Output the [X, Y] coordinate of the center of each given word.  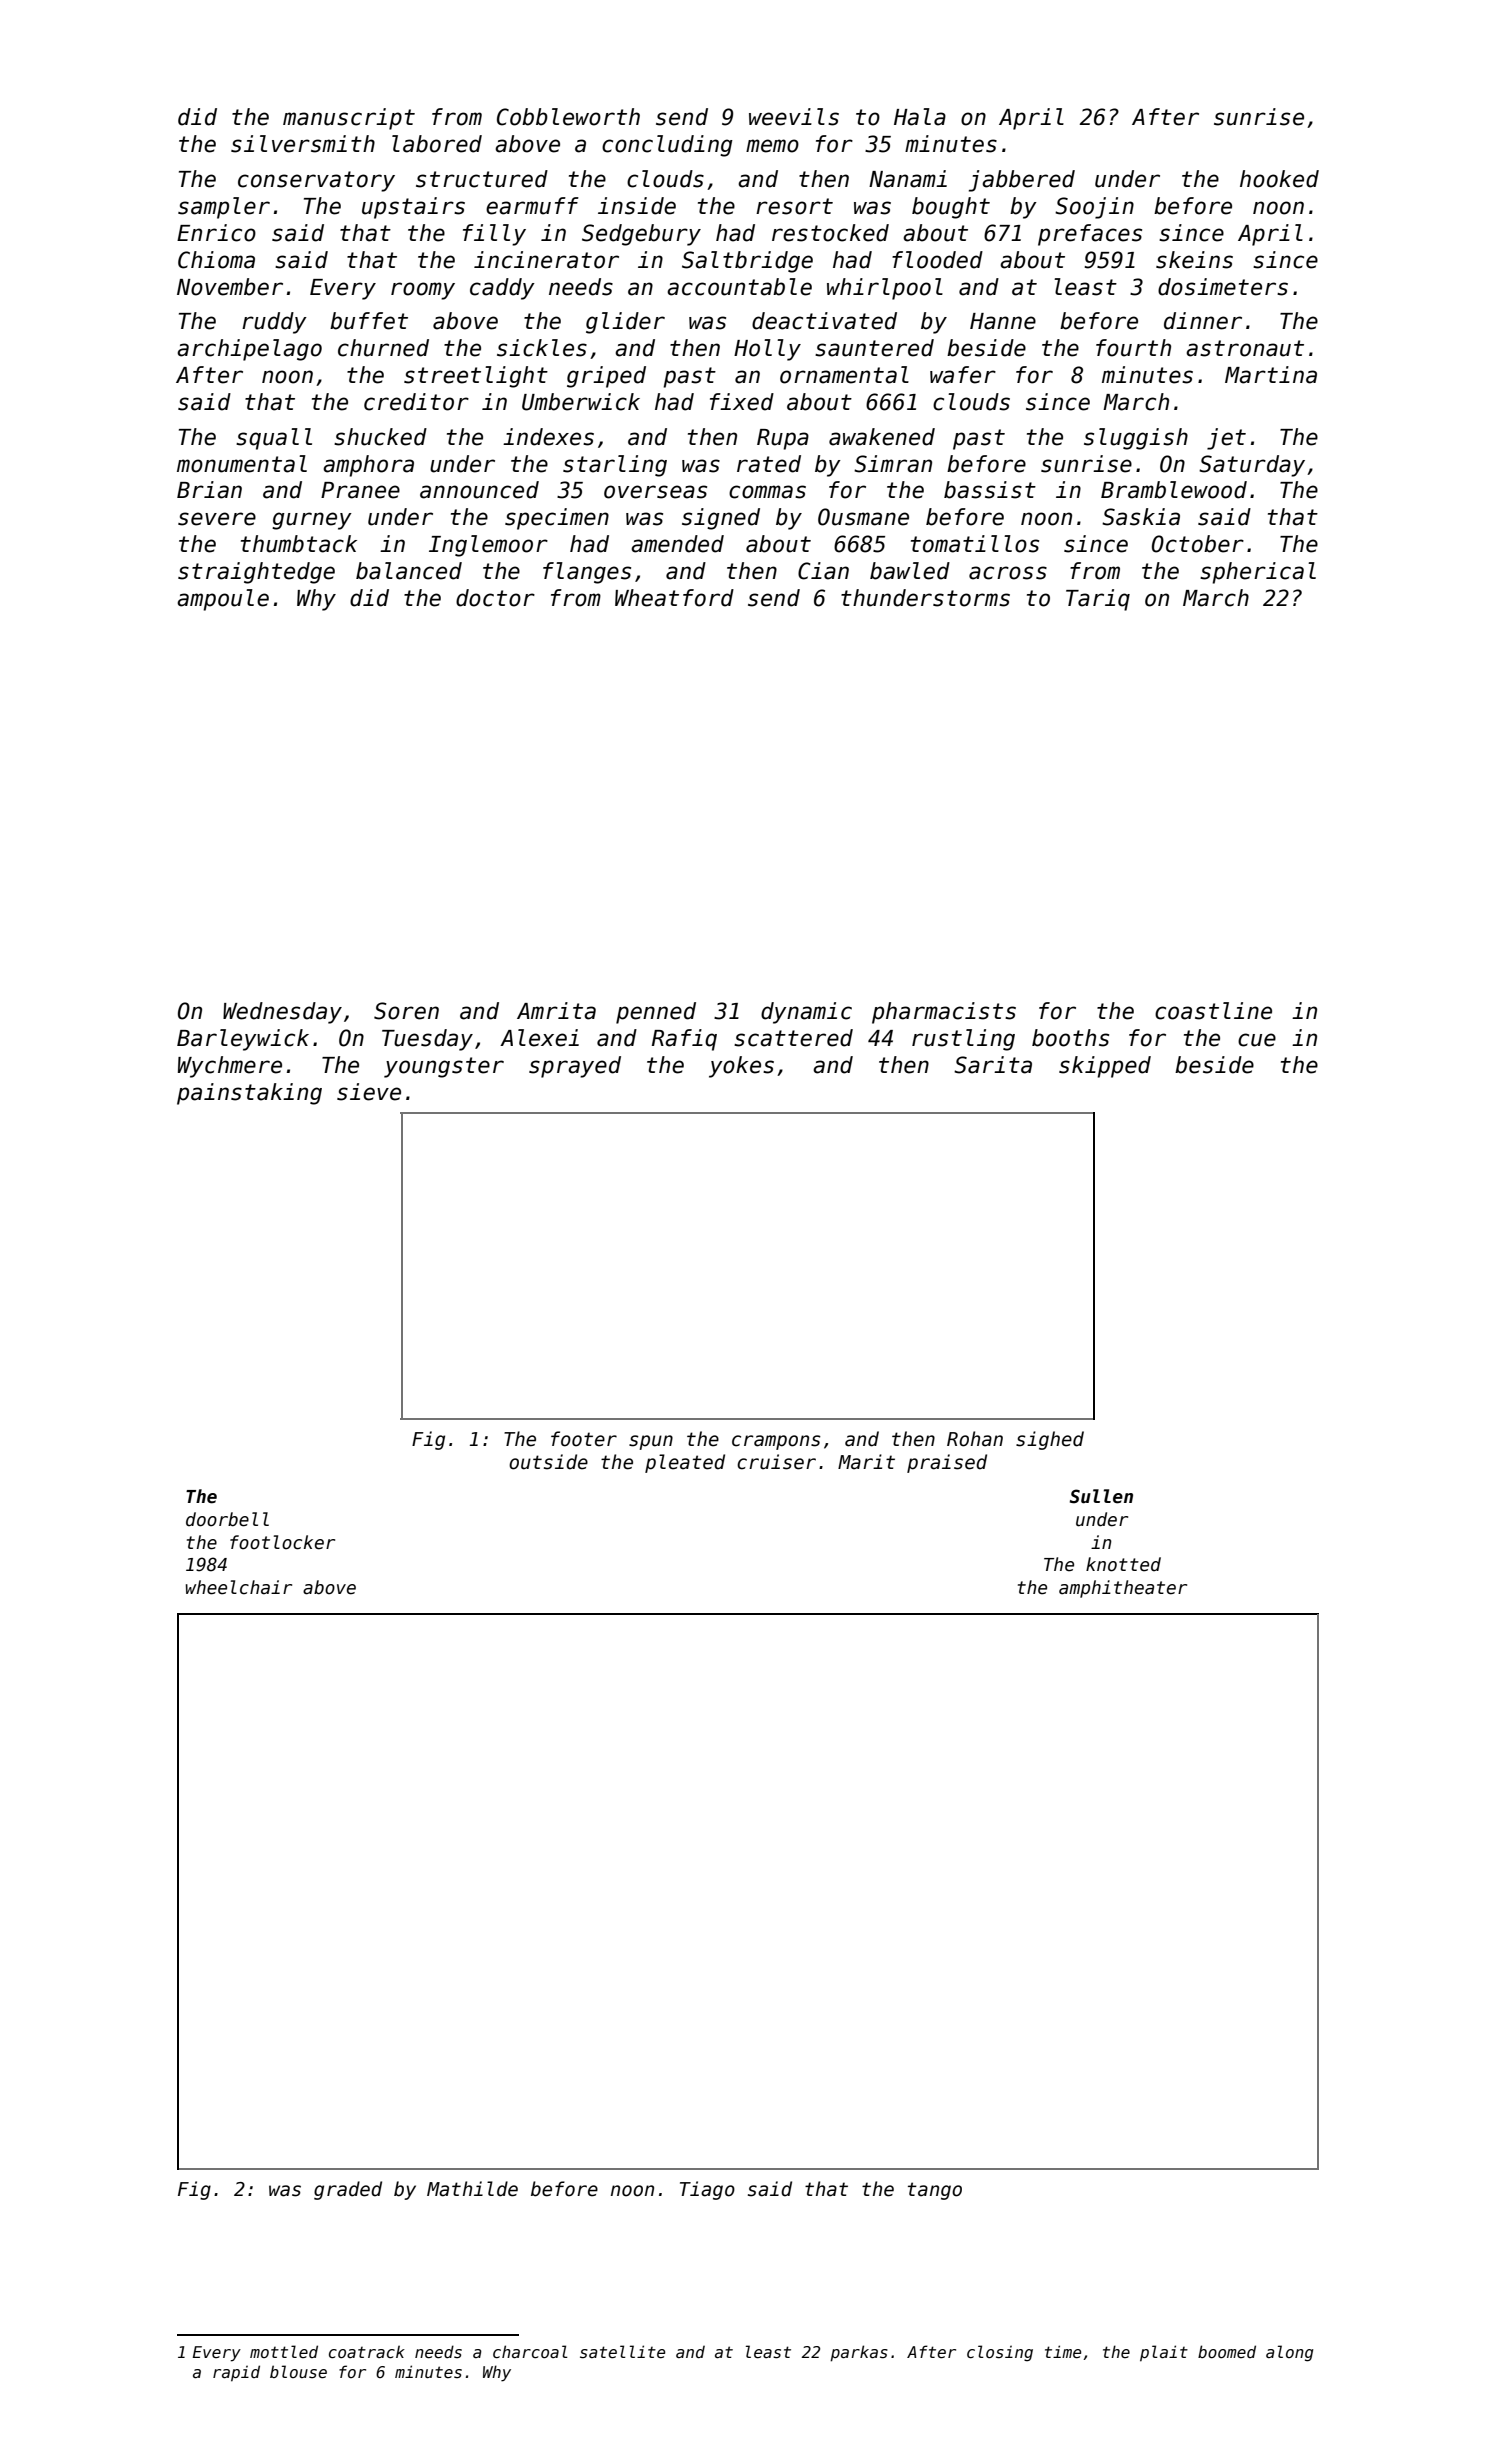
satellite [622, 2352]
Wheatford [674, 598]
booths [1070, 1038]
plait [1164, 2353]
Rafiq [684, 1040]
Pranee [360, 490]
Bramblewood [1174, 490]
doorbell [227, 1519]
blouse [298, 2371]
